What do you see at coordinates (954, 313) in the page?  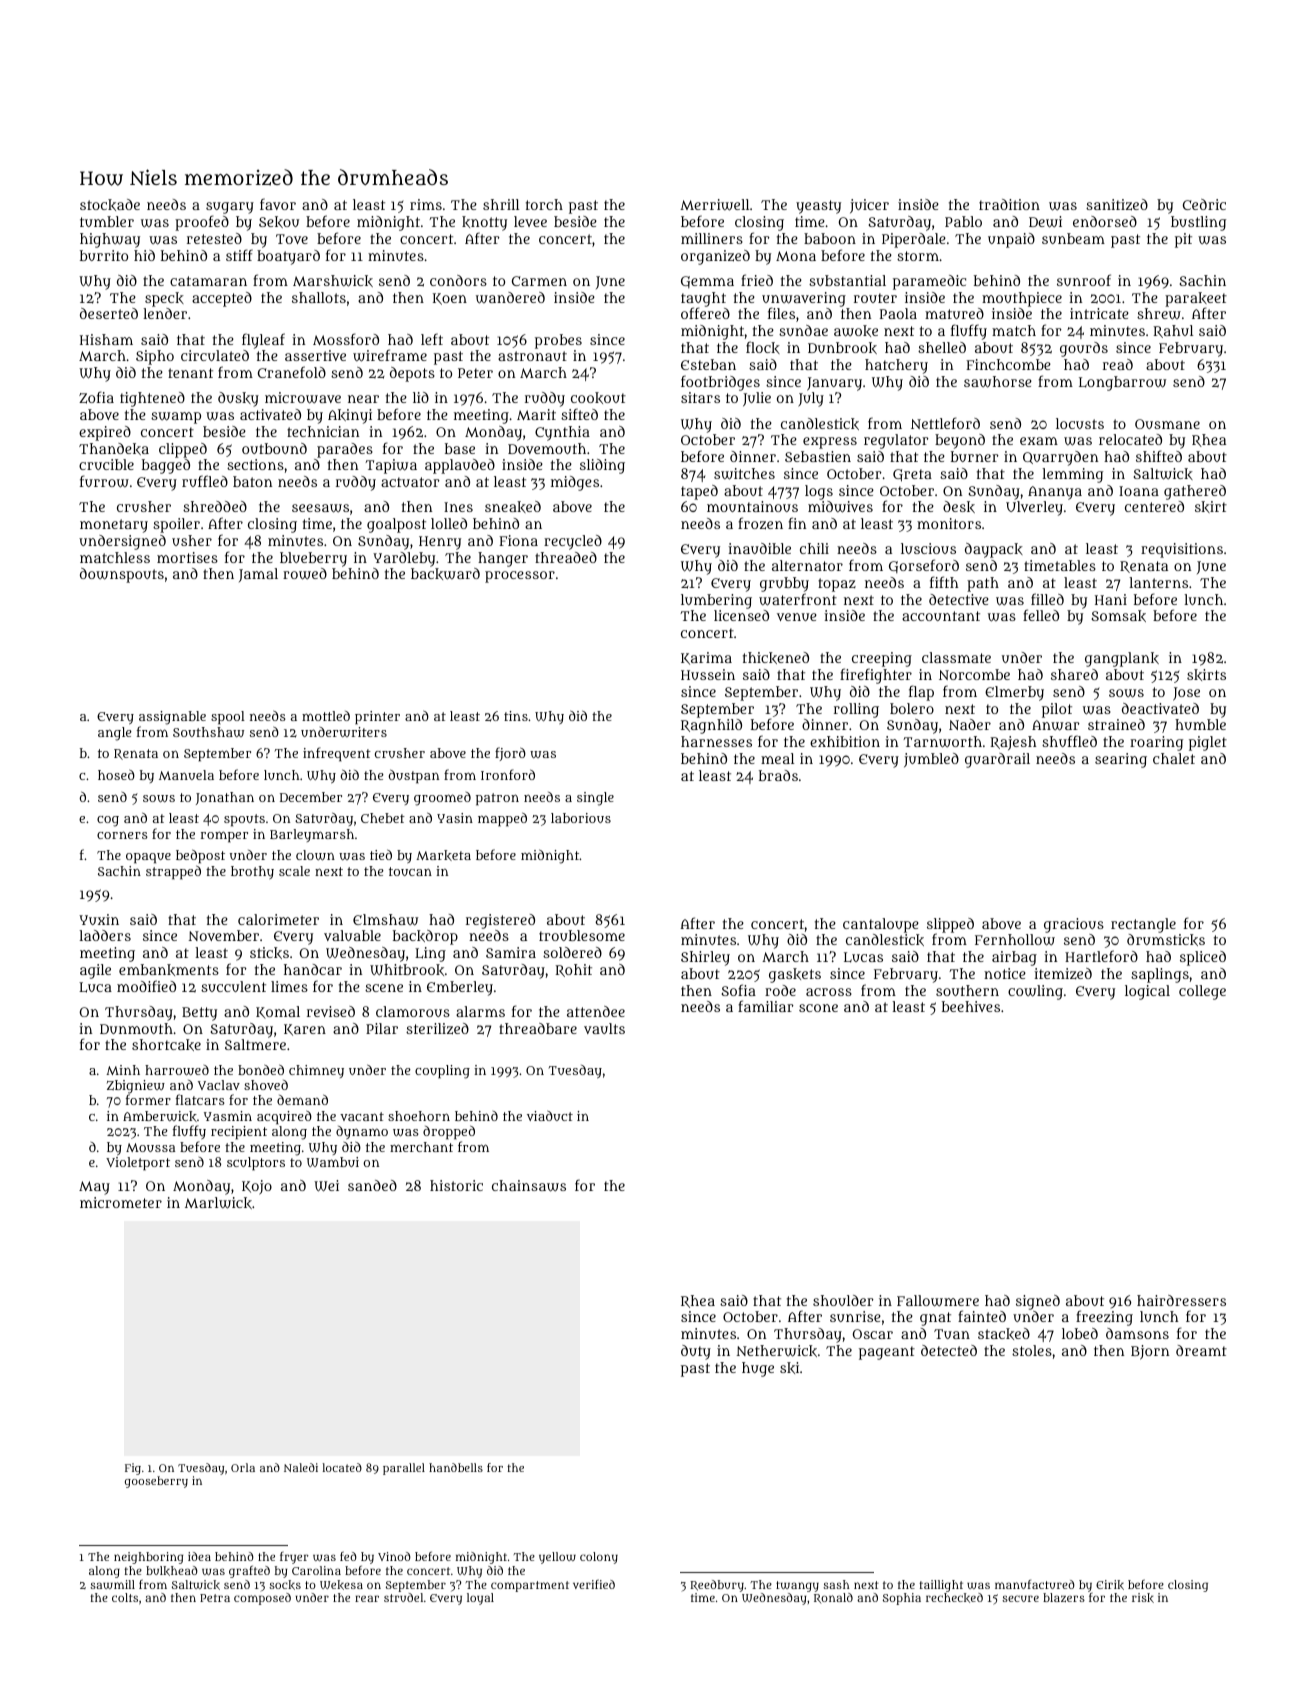 I see `matured` at bounding box center [954, 313].
